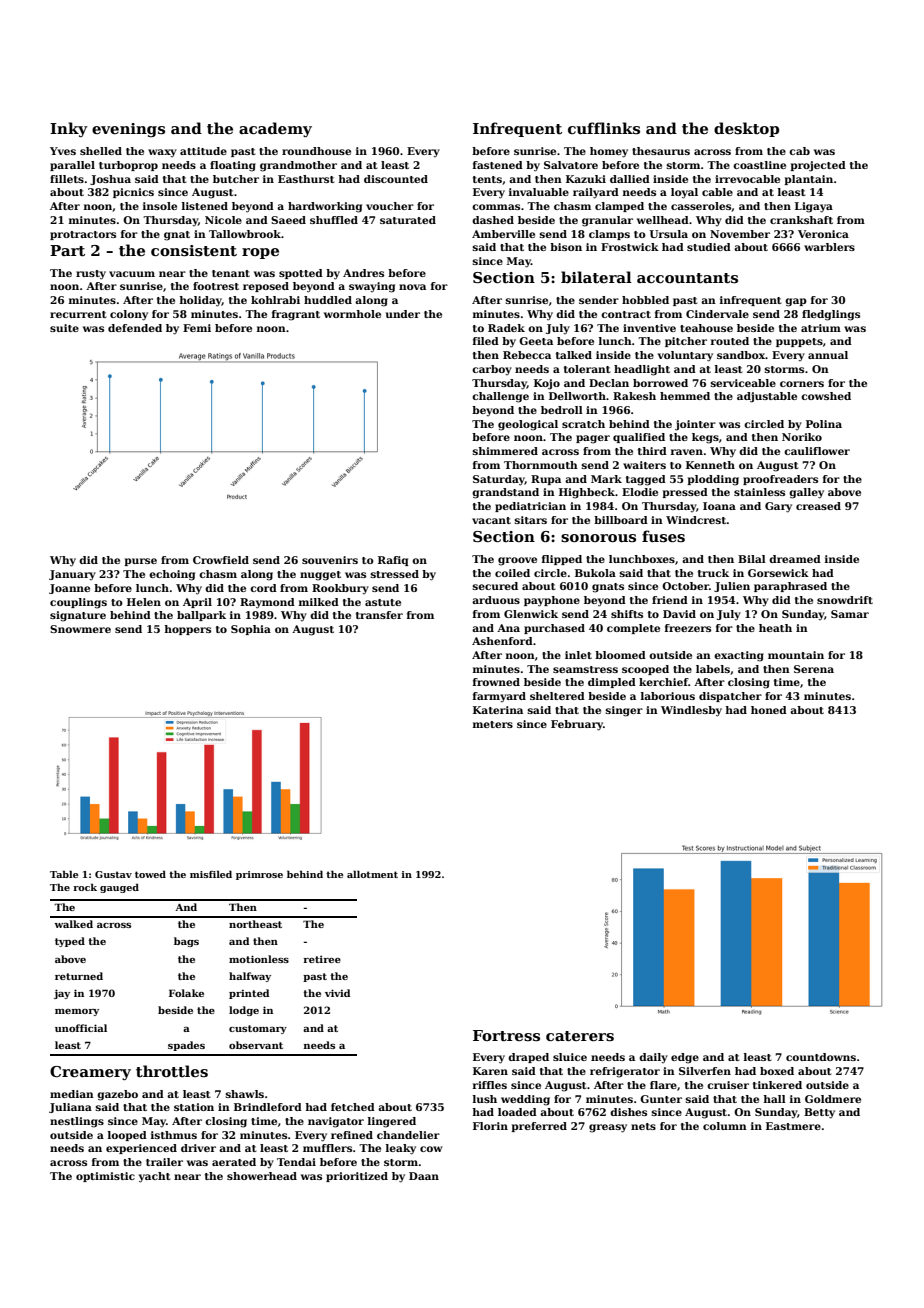 The image size is (924, 1308). What do you see at coordinates (685, 1058) in the image?
I see `edge` at bounding box center [685, 1058].
